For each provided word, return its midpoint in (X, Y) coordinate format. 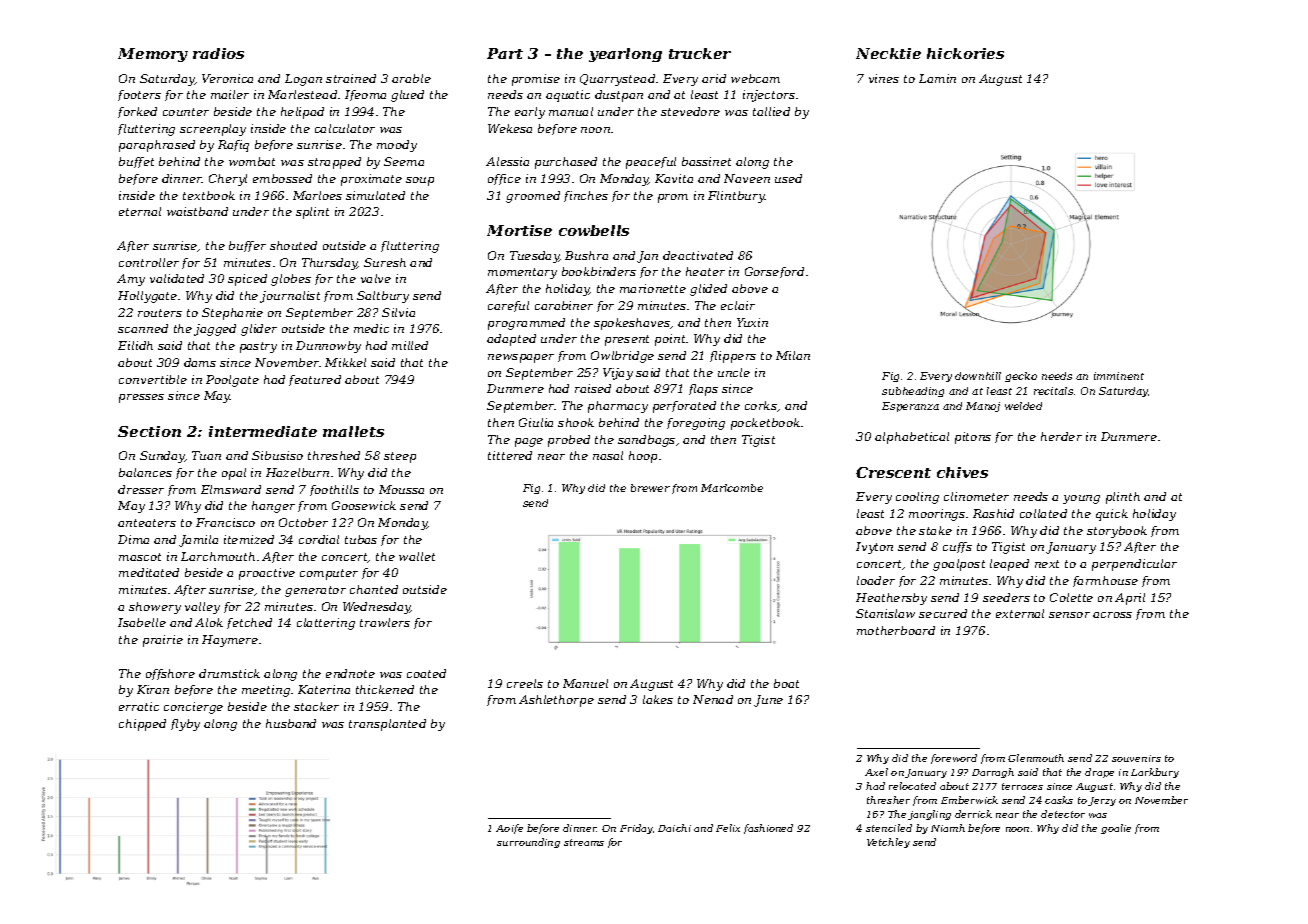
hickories (965, 53)
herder (1061, 436)
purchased (566, 163)
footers (139, 95)
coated (426, 673)
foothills (334, 490)
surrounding (528, 843)
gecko (1021, 377)
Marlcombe (732, 488)
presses (141, 398)
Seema (404, 161)
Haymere (230, 641)
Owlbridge (622, 357)
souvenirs (1136, 758)
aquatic (568, 96)
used (788, 178)
